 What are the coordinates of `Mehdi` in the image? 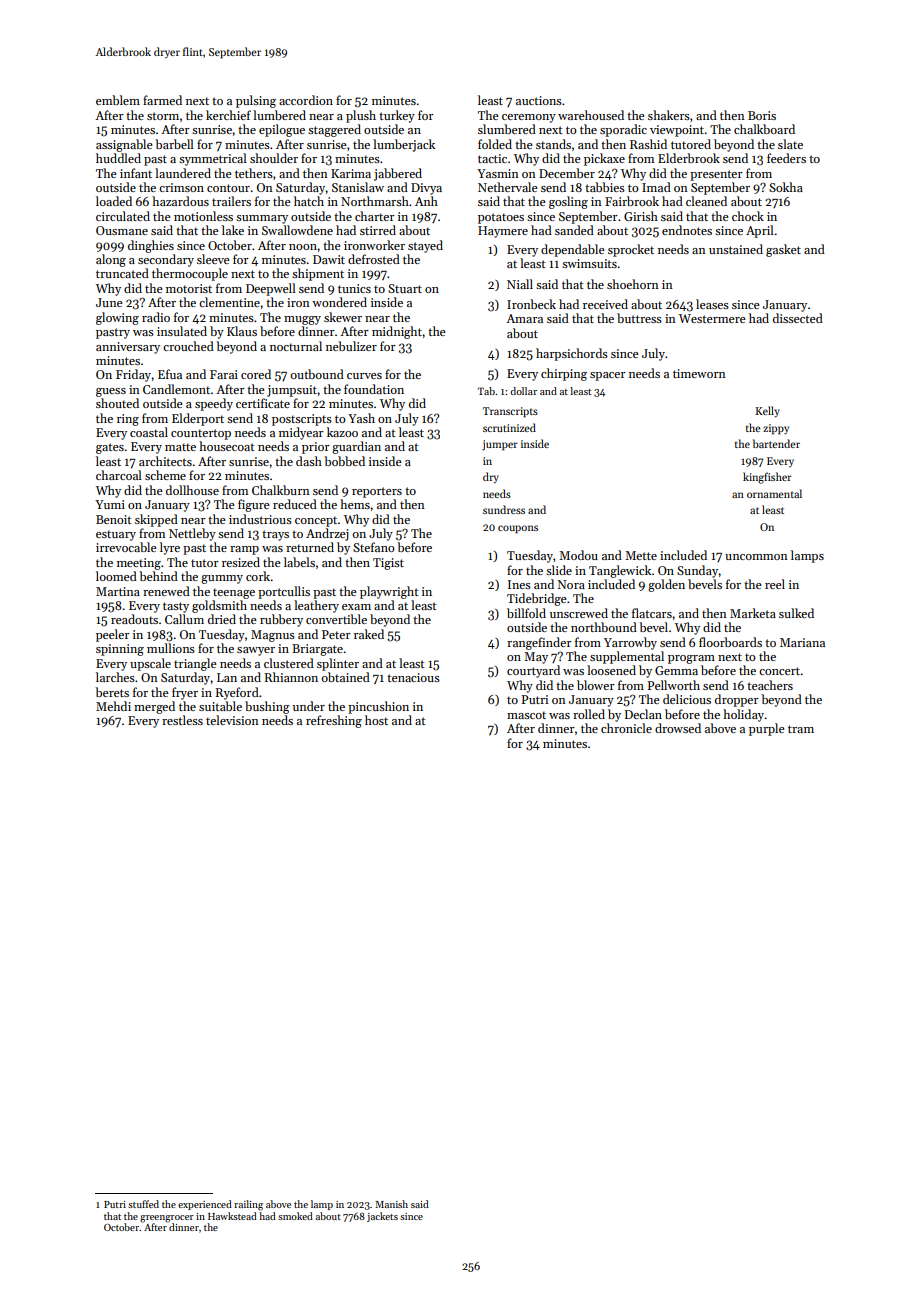 It's located at (113, 706).
